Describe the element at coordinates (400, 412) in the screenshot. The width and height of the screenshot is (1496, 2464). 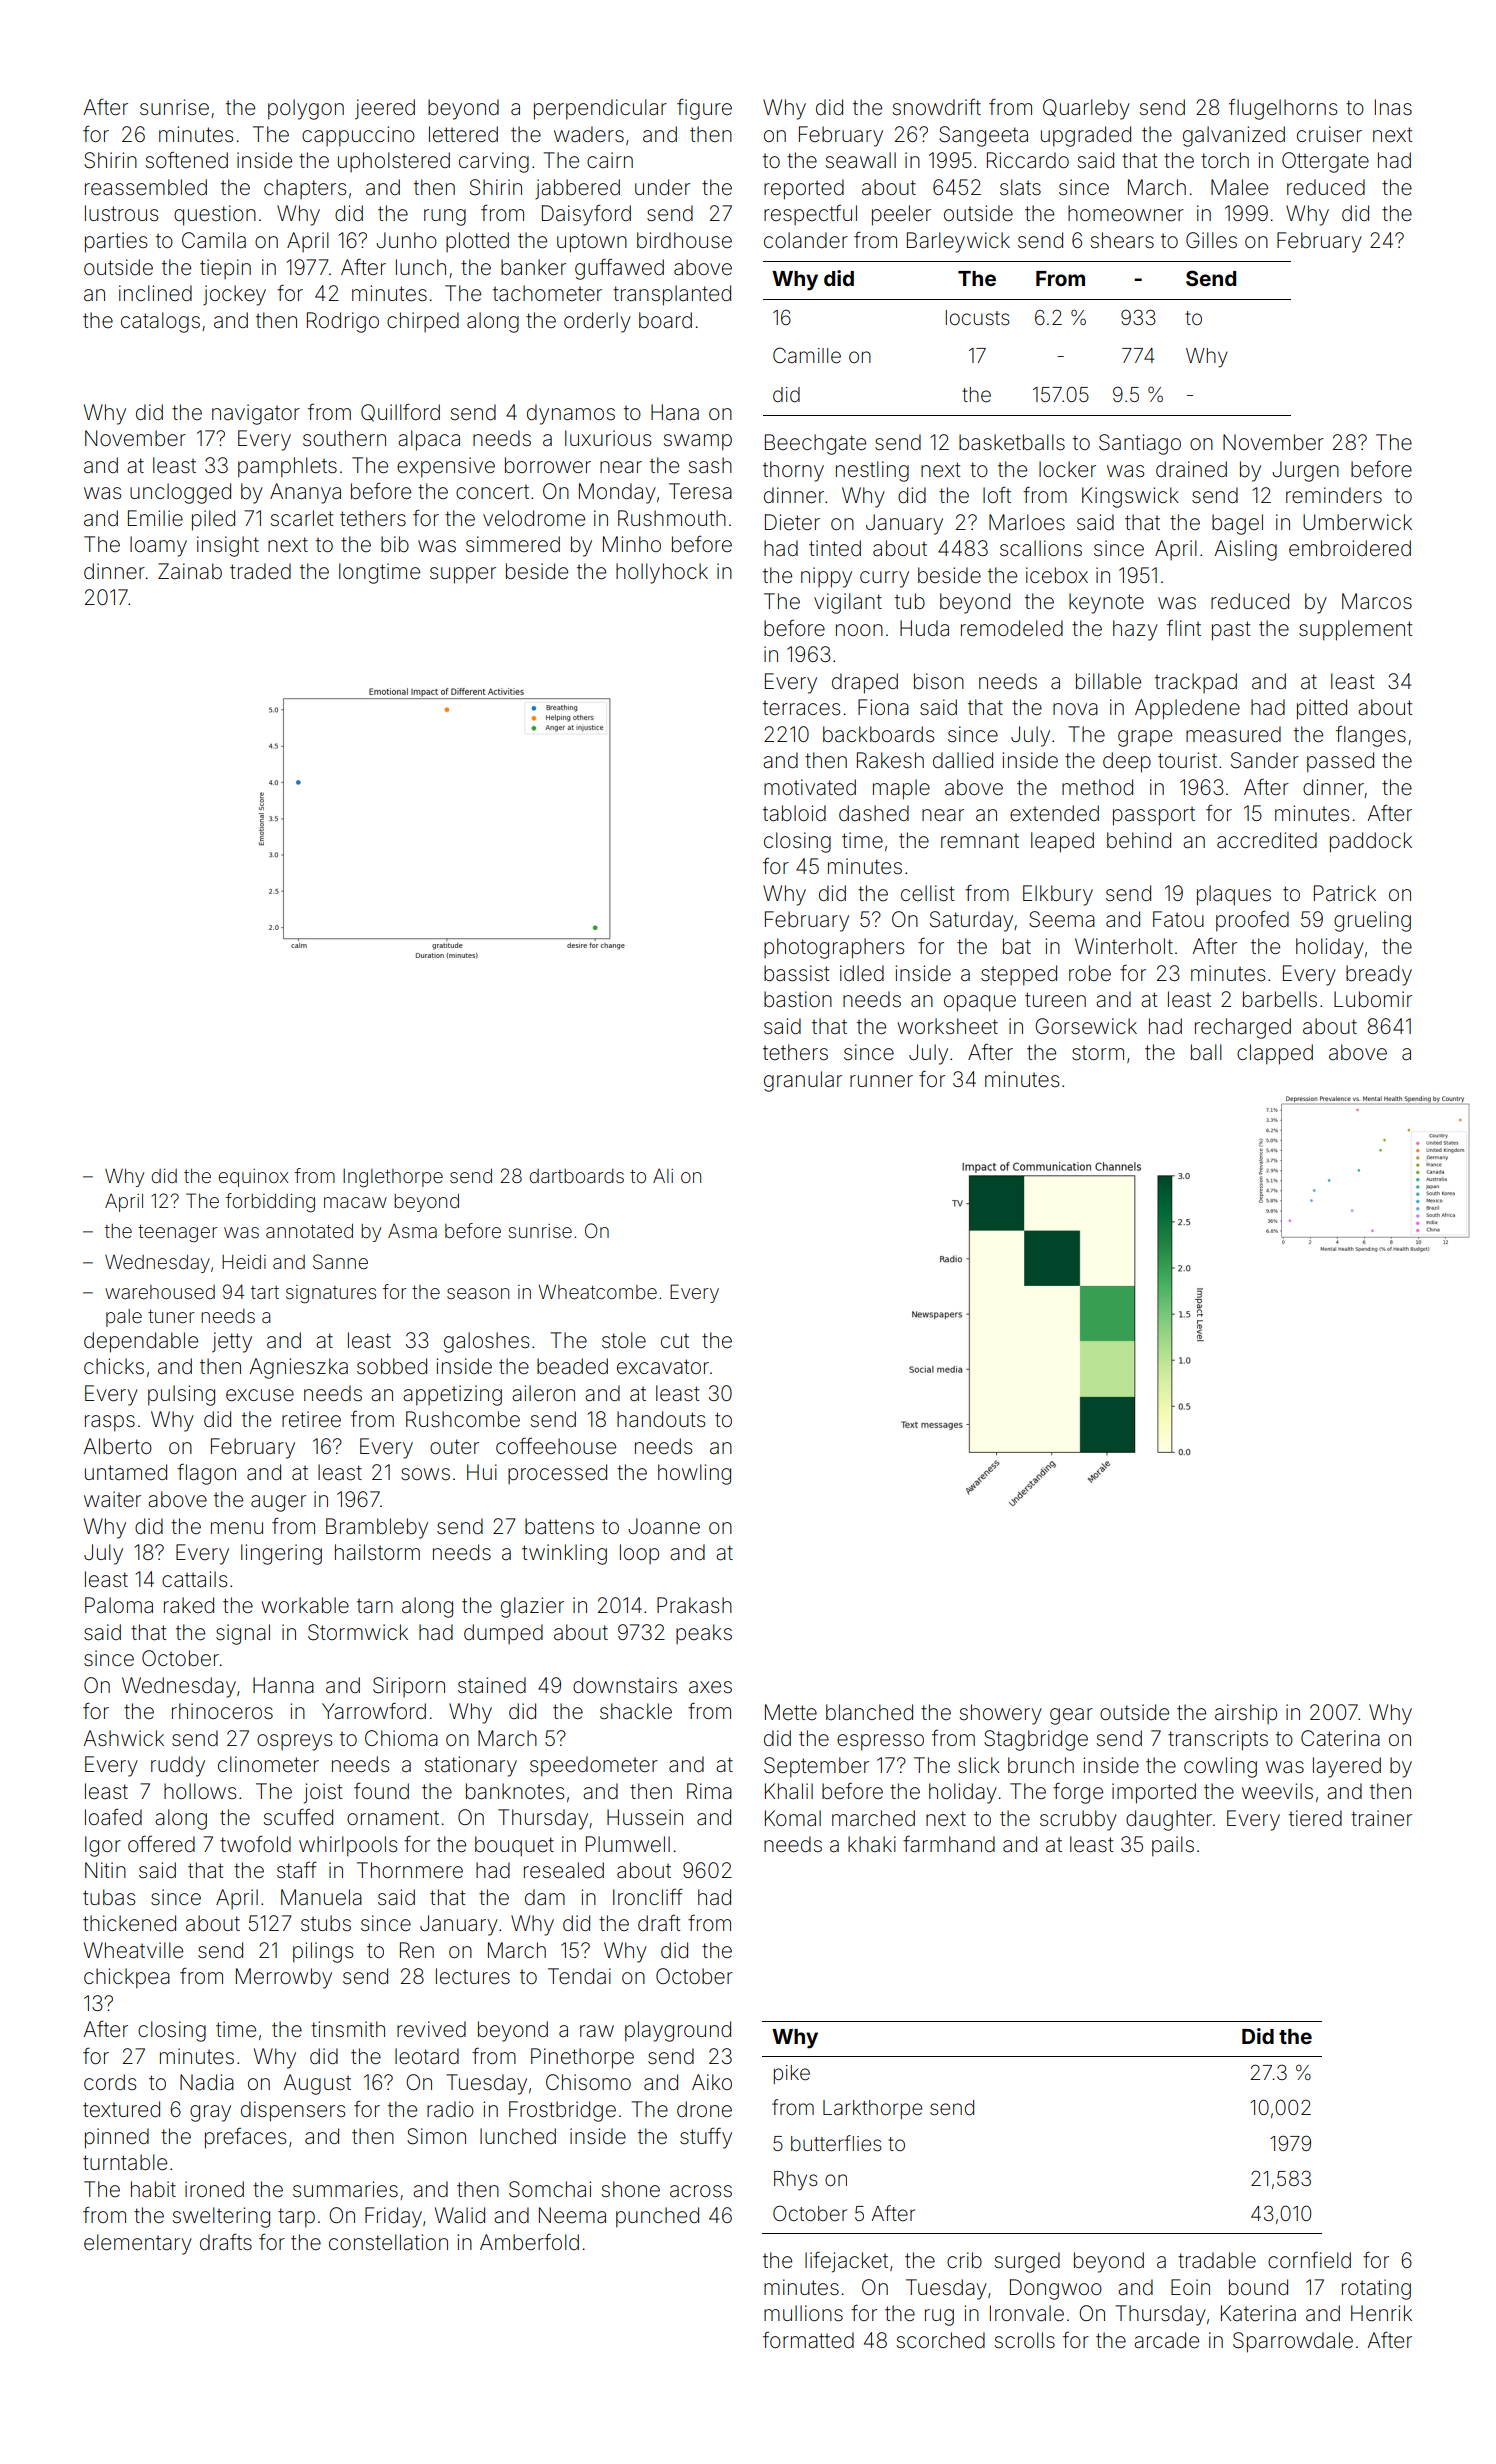
I see `Quillford` at that location.
